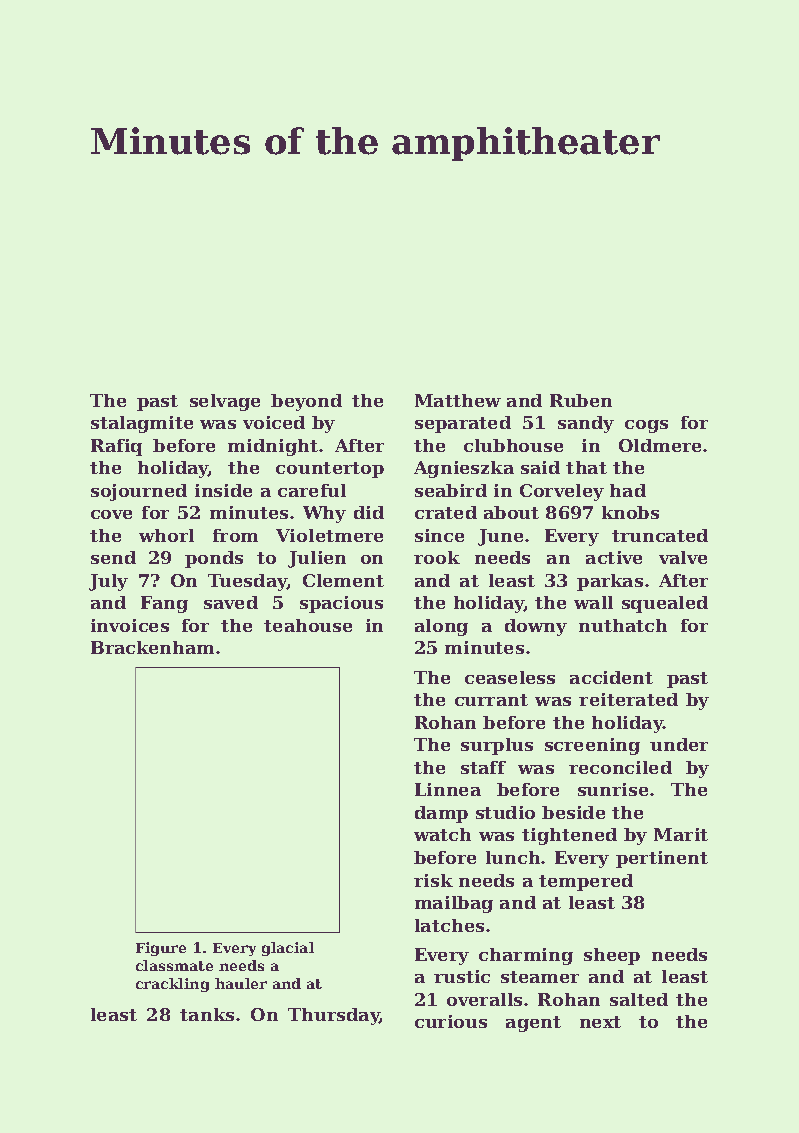  Describe the element at coordinates (207, 1014) in the page. I see `tanks` at that location.
